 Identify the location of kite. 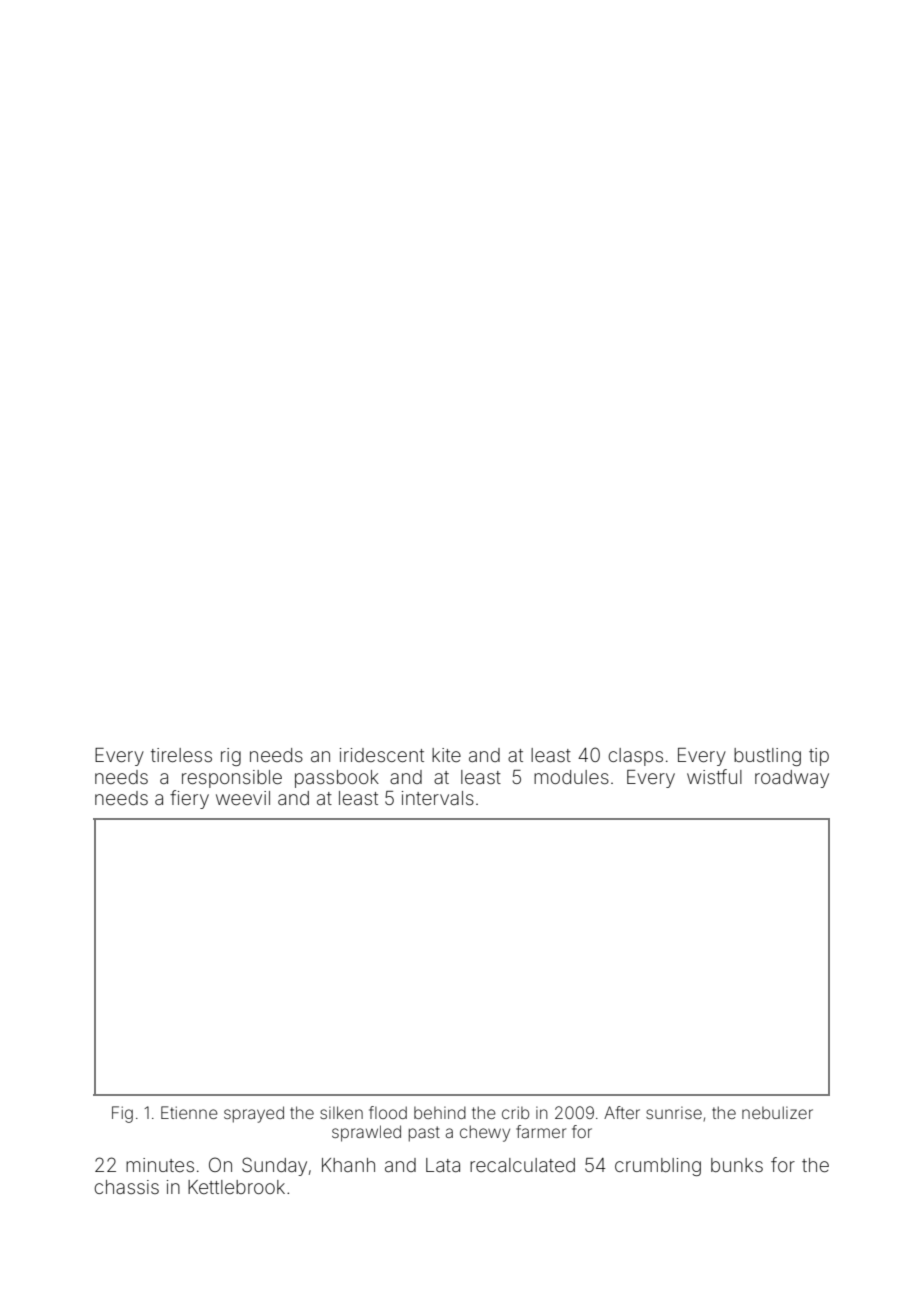
(446, 755).
